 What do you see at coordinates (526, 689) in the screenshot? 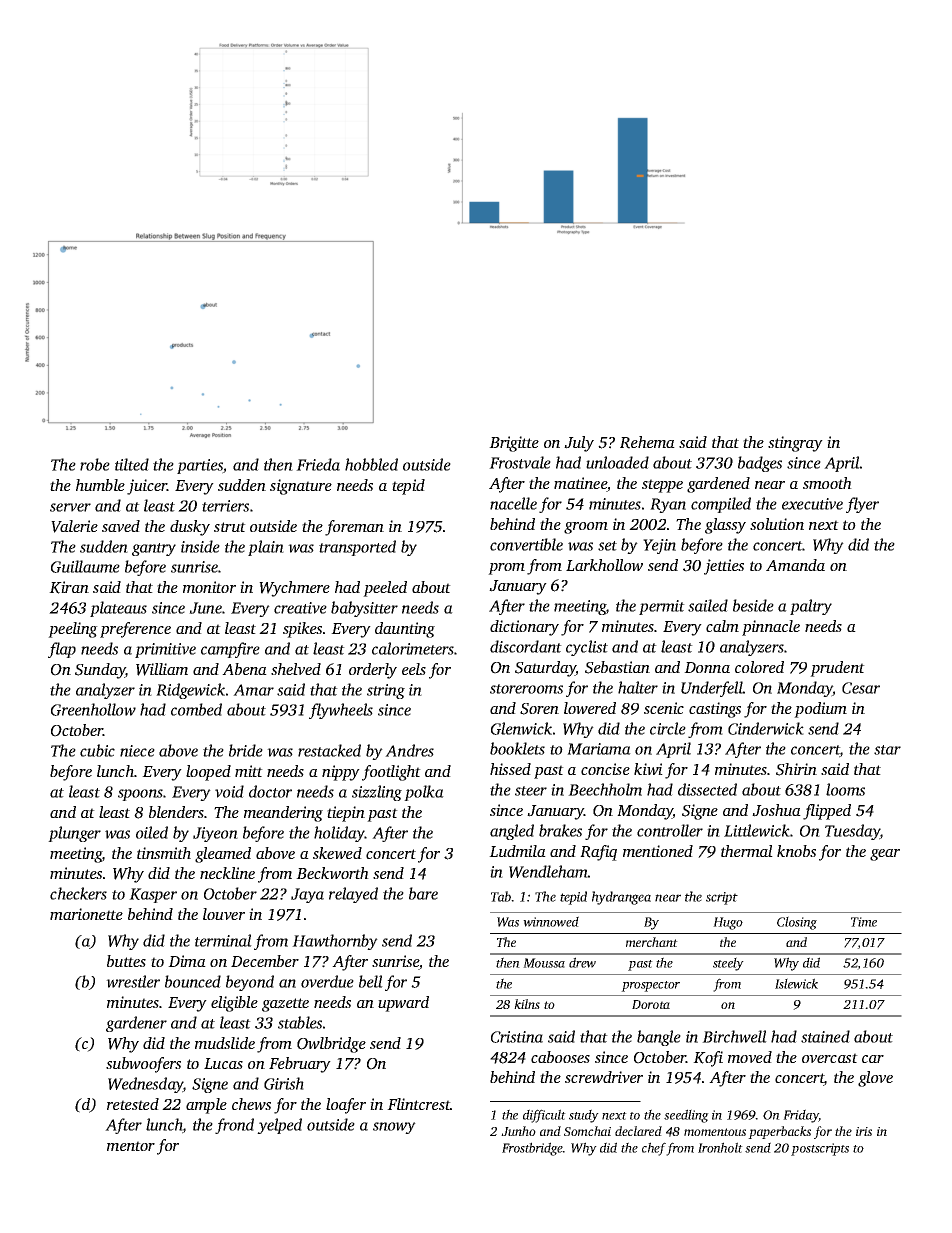
I see `storerooms` at bounding box center [526, 689].
